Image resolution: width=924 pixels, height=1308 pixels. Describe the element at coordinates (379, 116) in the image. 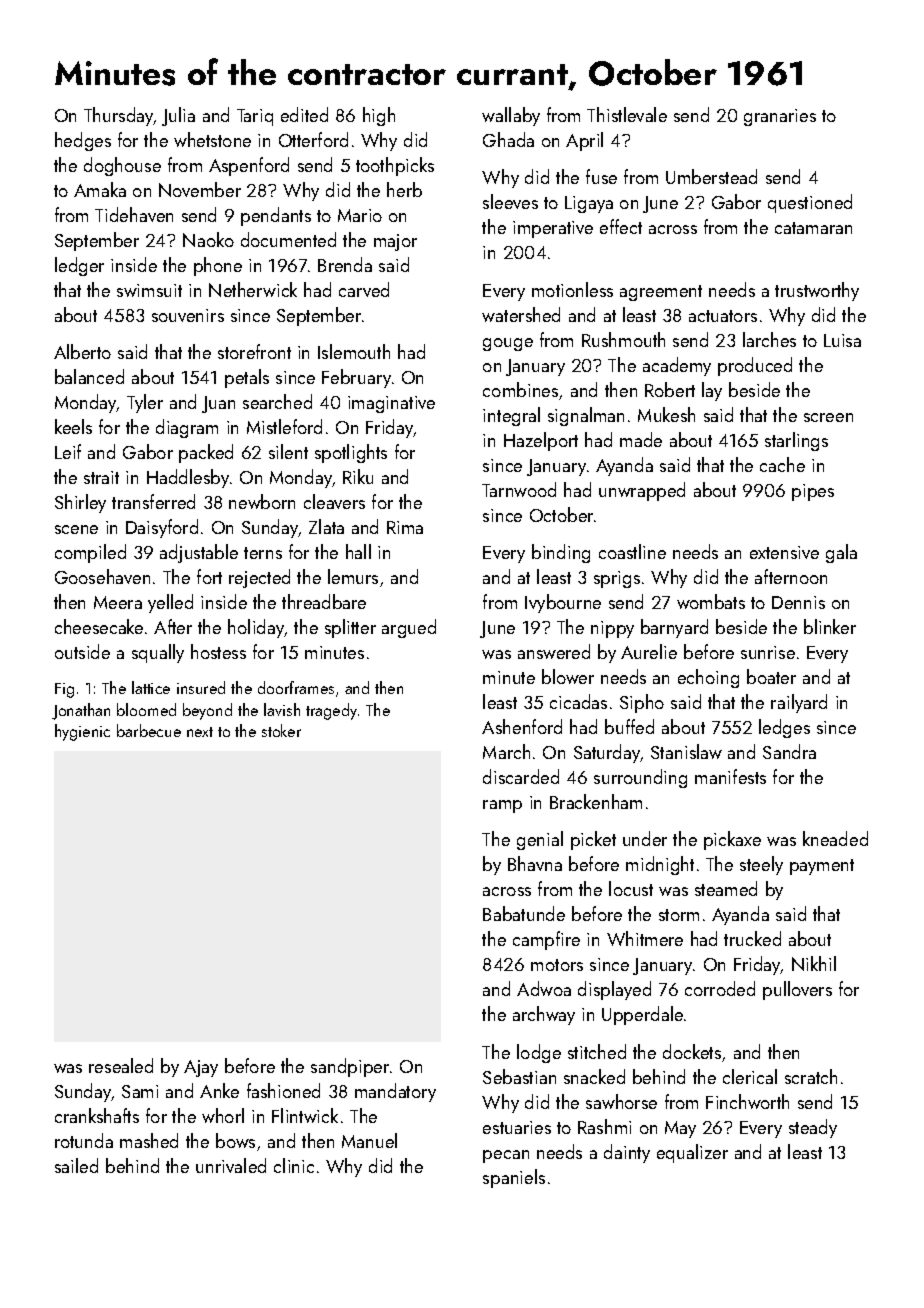

I see `high` at that location.
